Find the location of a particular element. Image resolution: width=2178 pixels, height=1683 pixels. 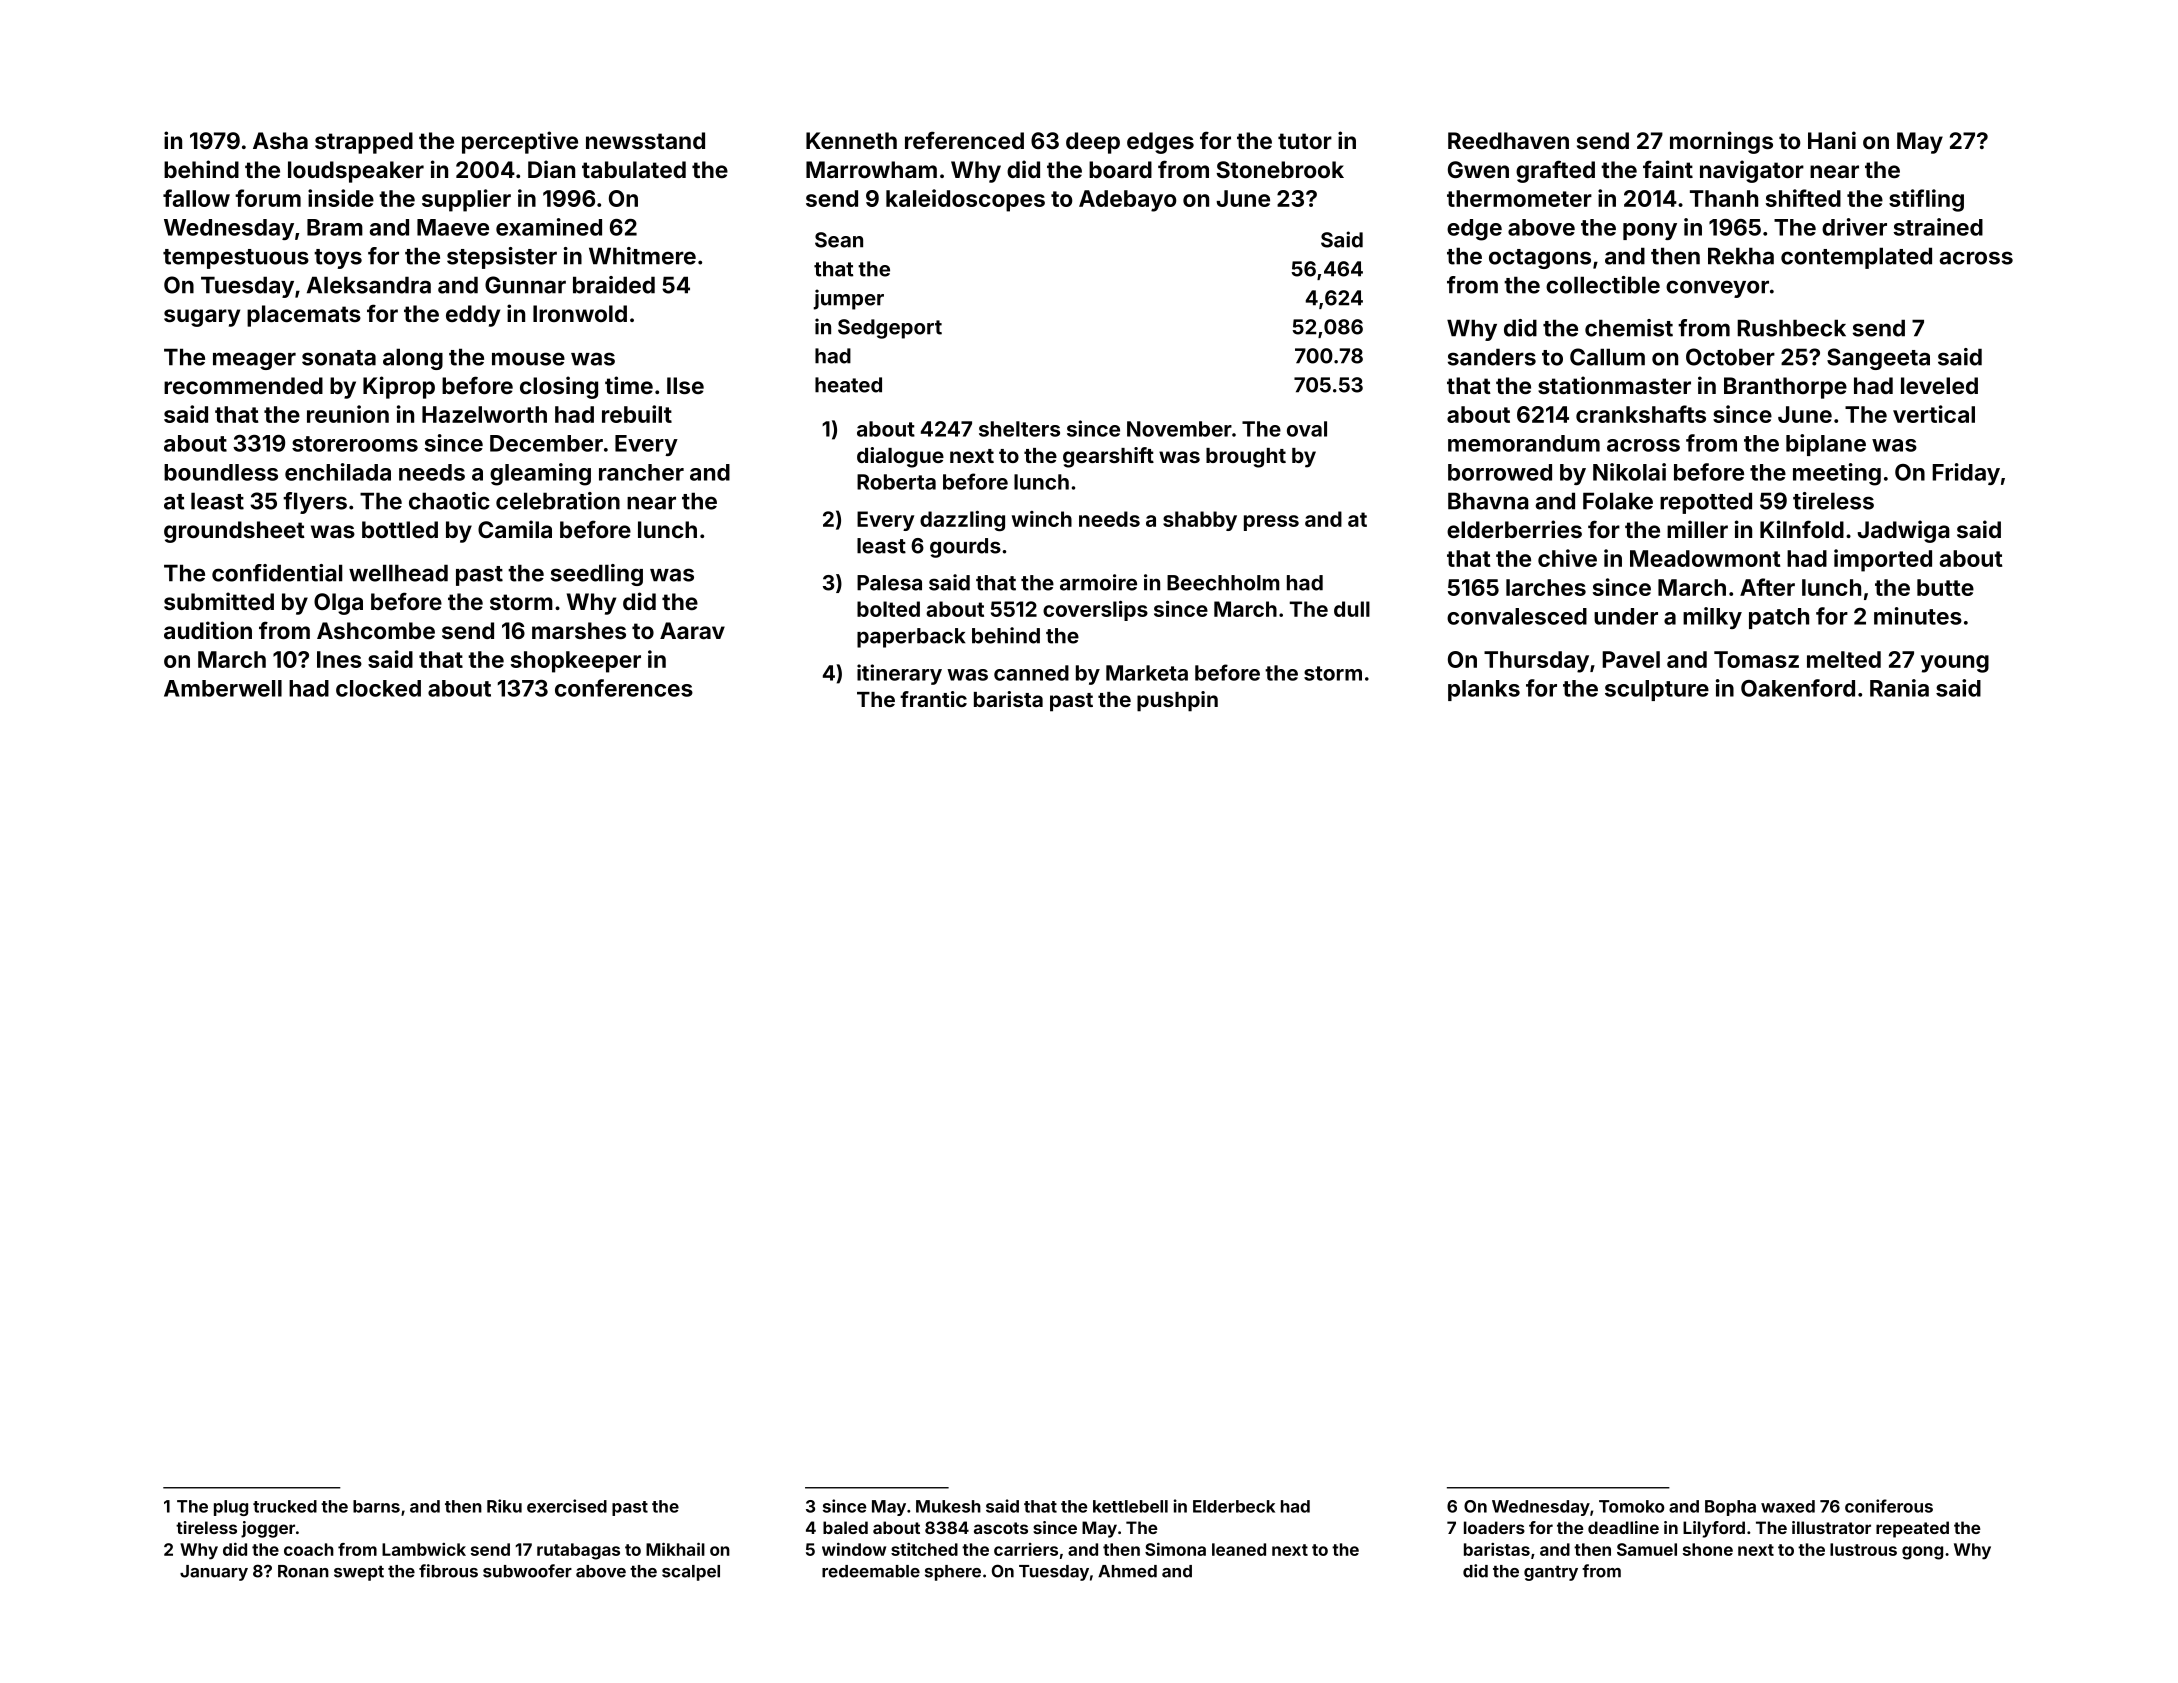

strained is located at coordinates (1938, 227).
